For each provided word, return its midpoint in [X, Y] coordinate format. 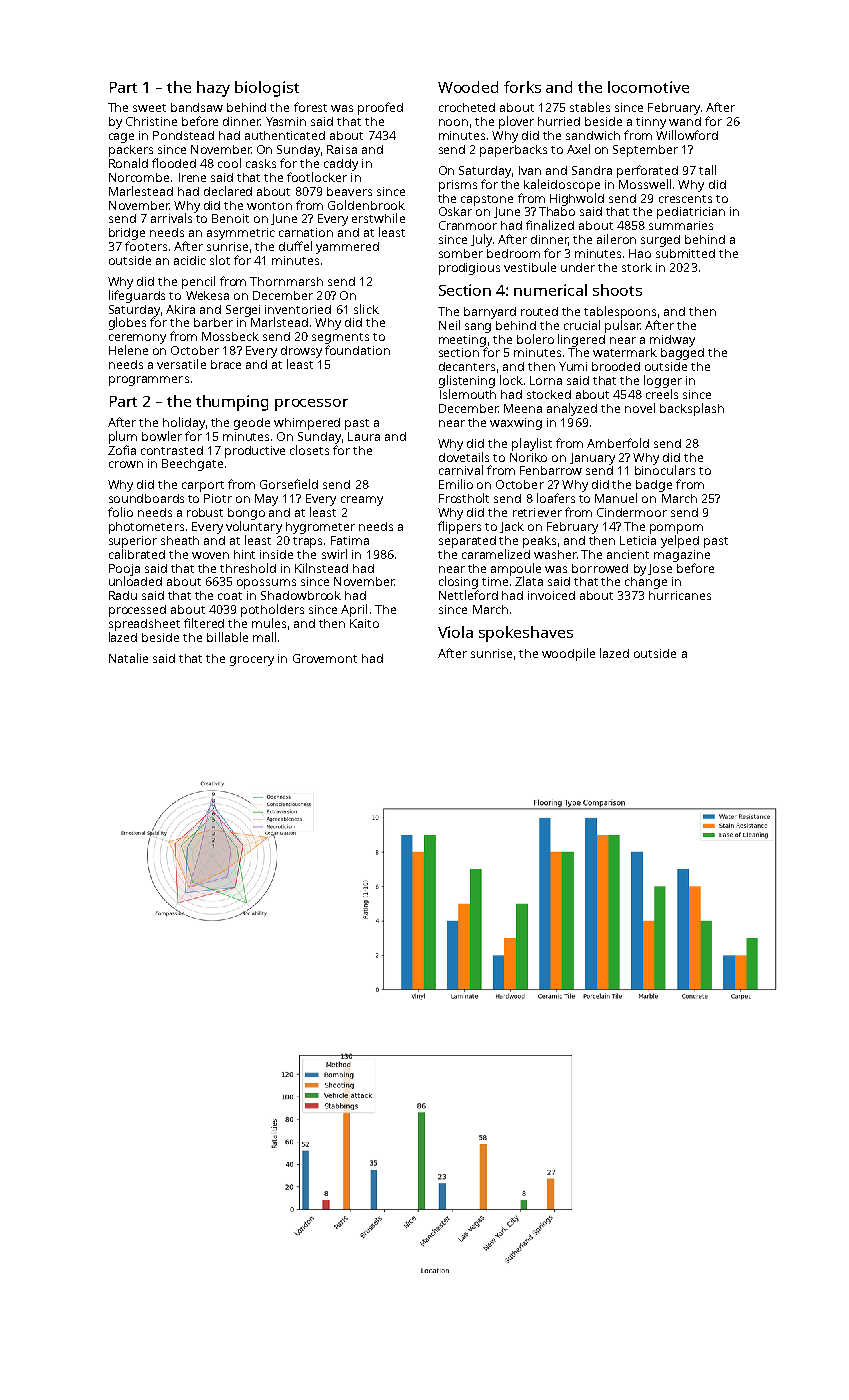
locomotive [648, 87]
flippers [459, 527]
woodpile [568, 654]
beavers [349, 191]
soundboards [146, 498]
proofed [380, 108]
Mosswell [645, 184]
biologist [267, 89]
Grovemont [325, 658]
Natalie [128, 658]
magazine [682, 556]
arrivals [171, 218]
